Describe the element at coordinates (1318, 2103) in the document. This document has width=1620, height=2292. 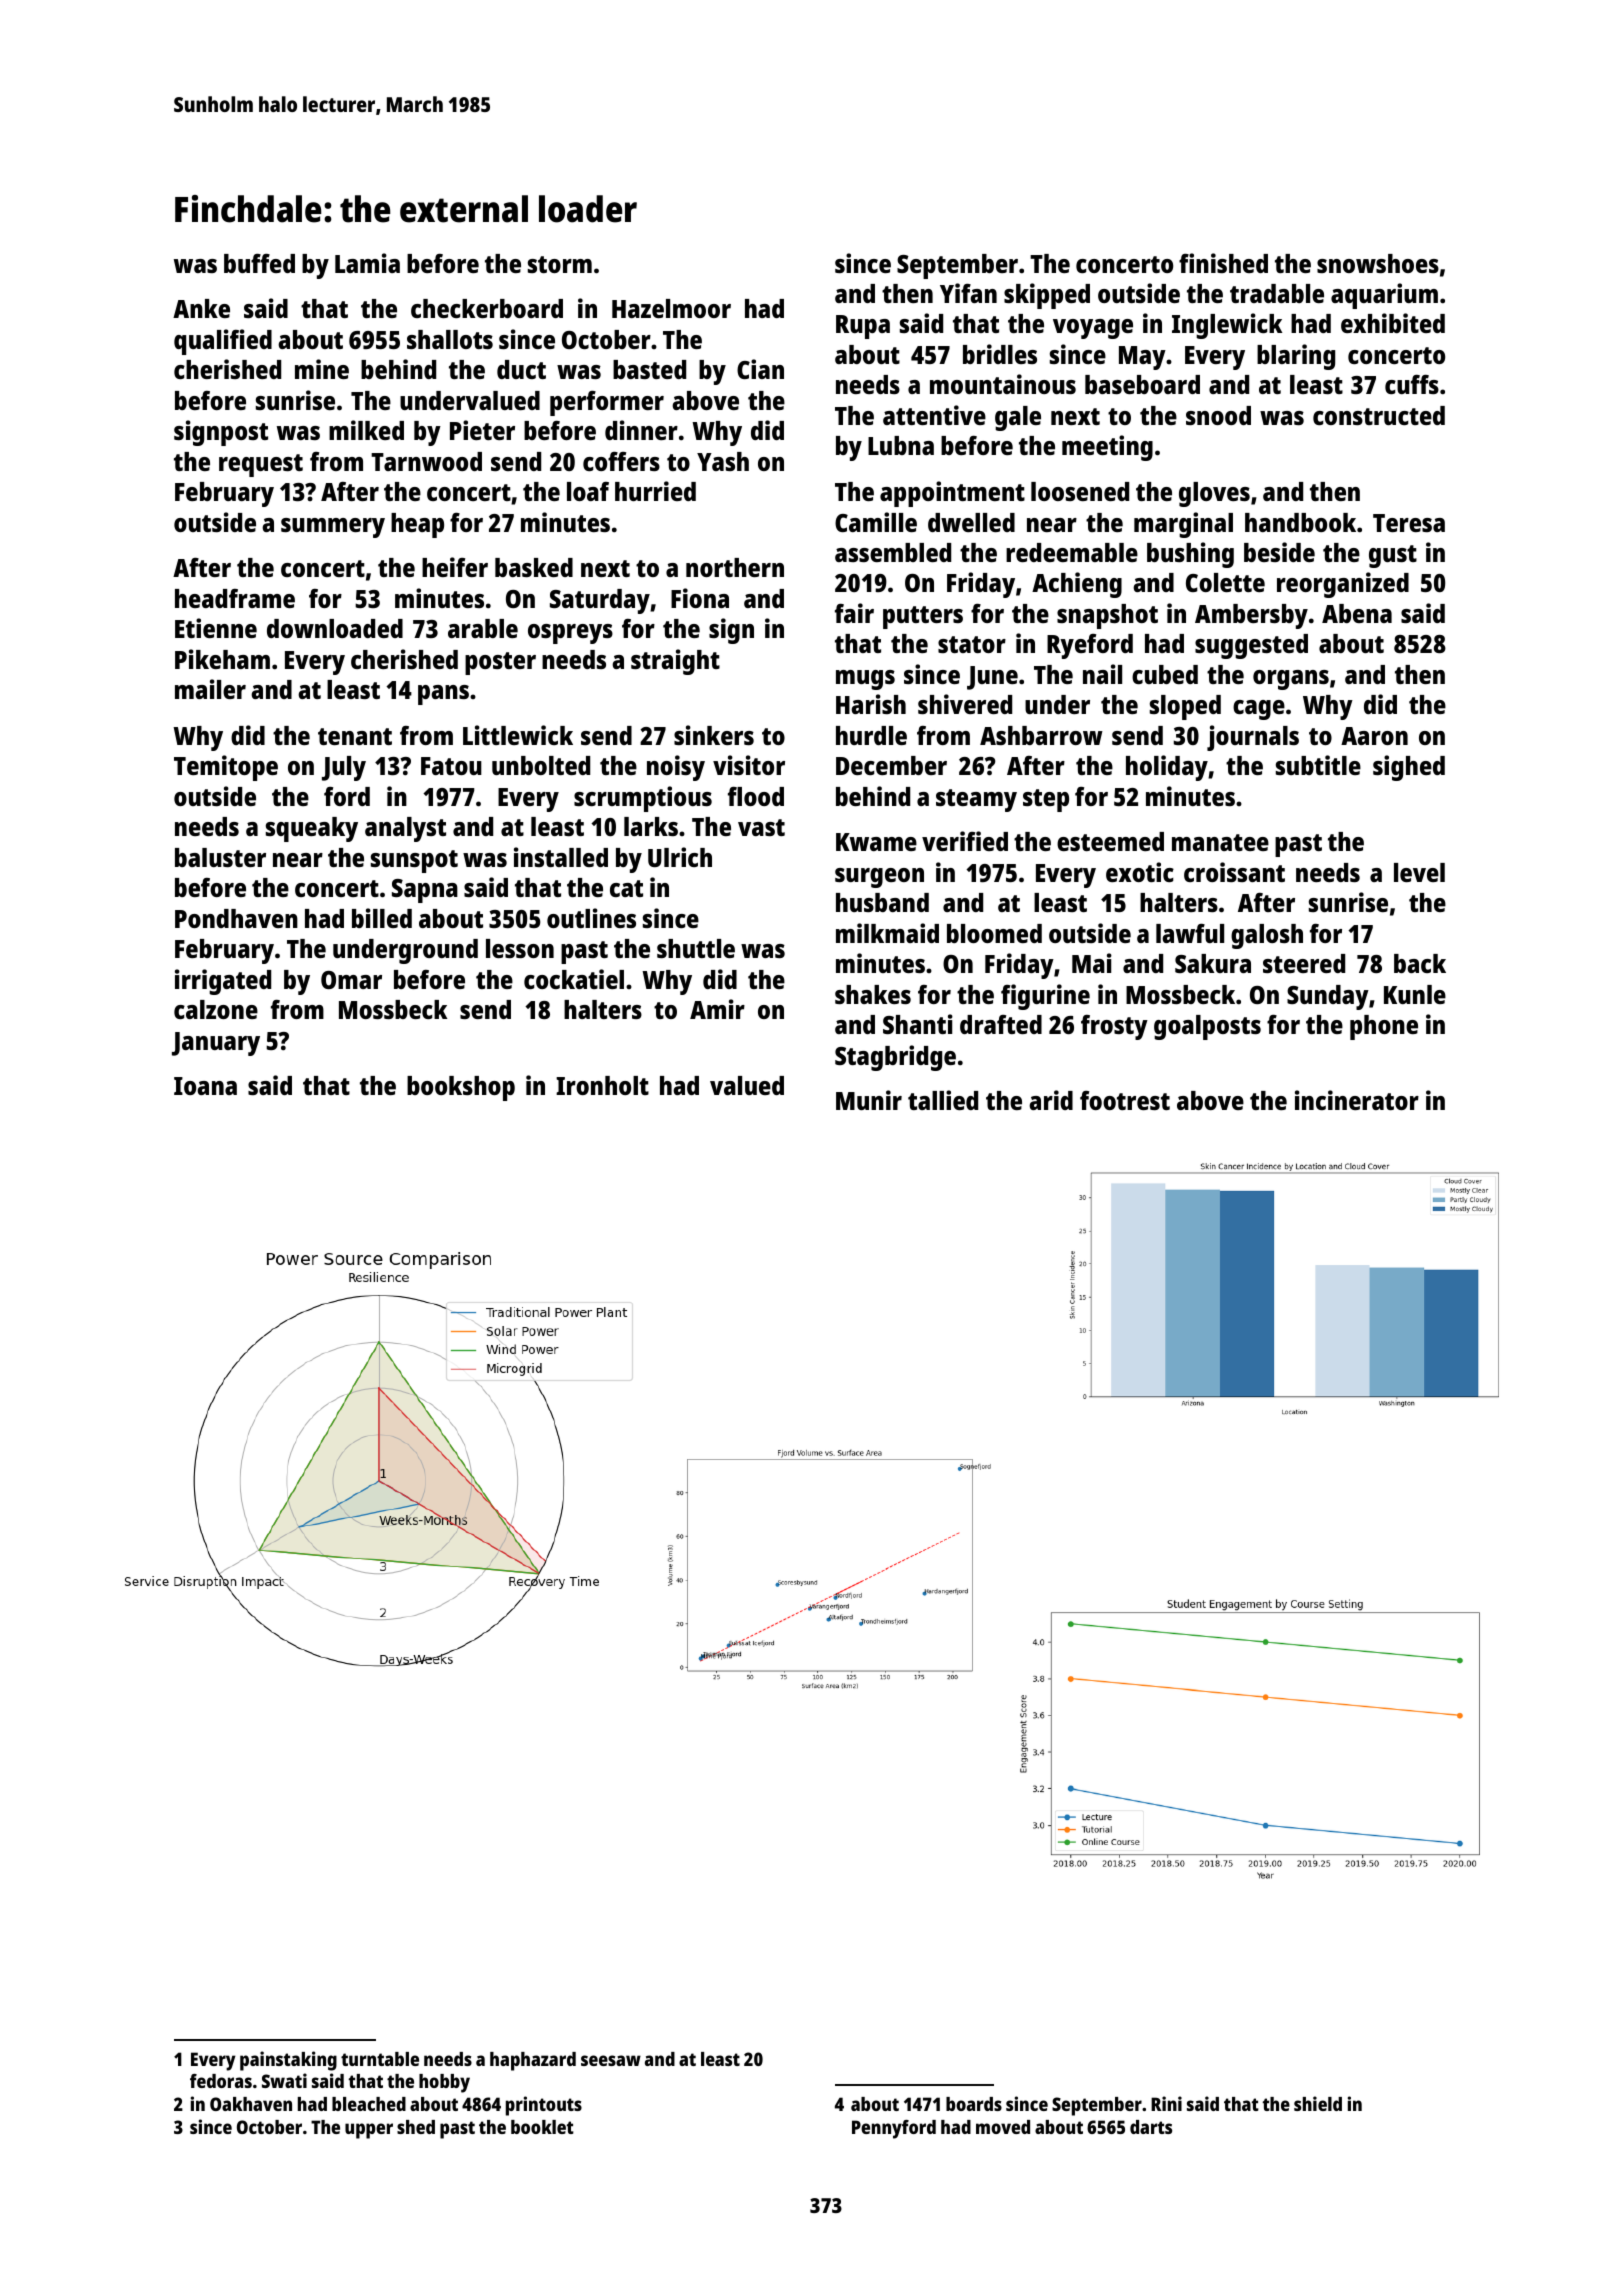
I see `shield` at that location.
